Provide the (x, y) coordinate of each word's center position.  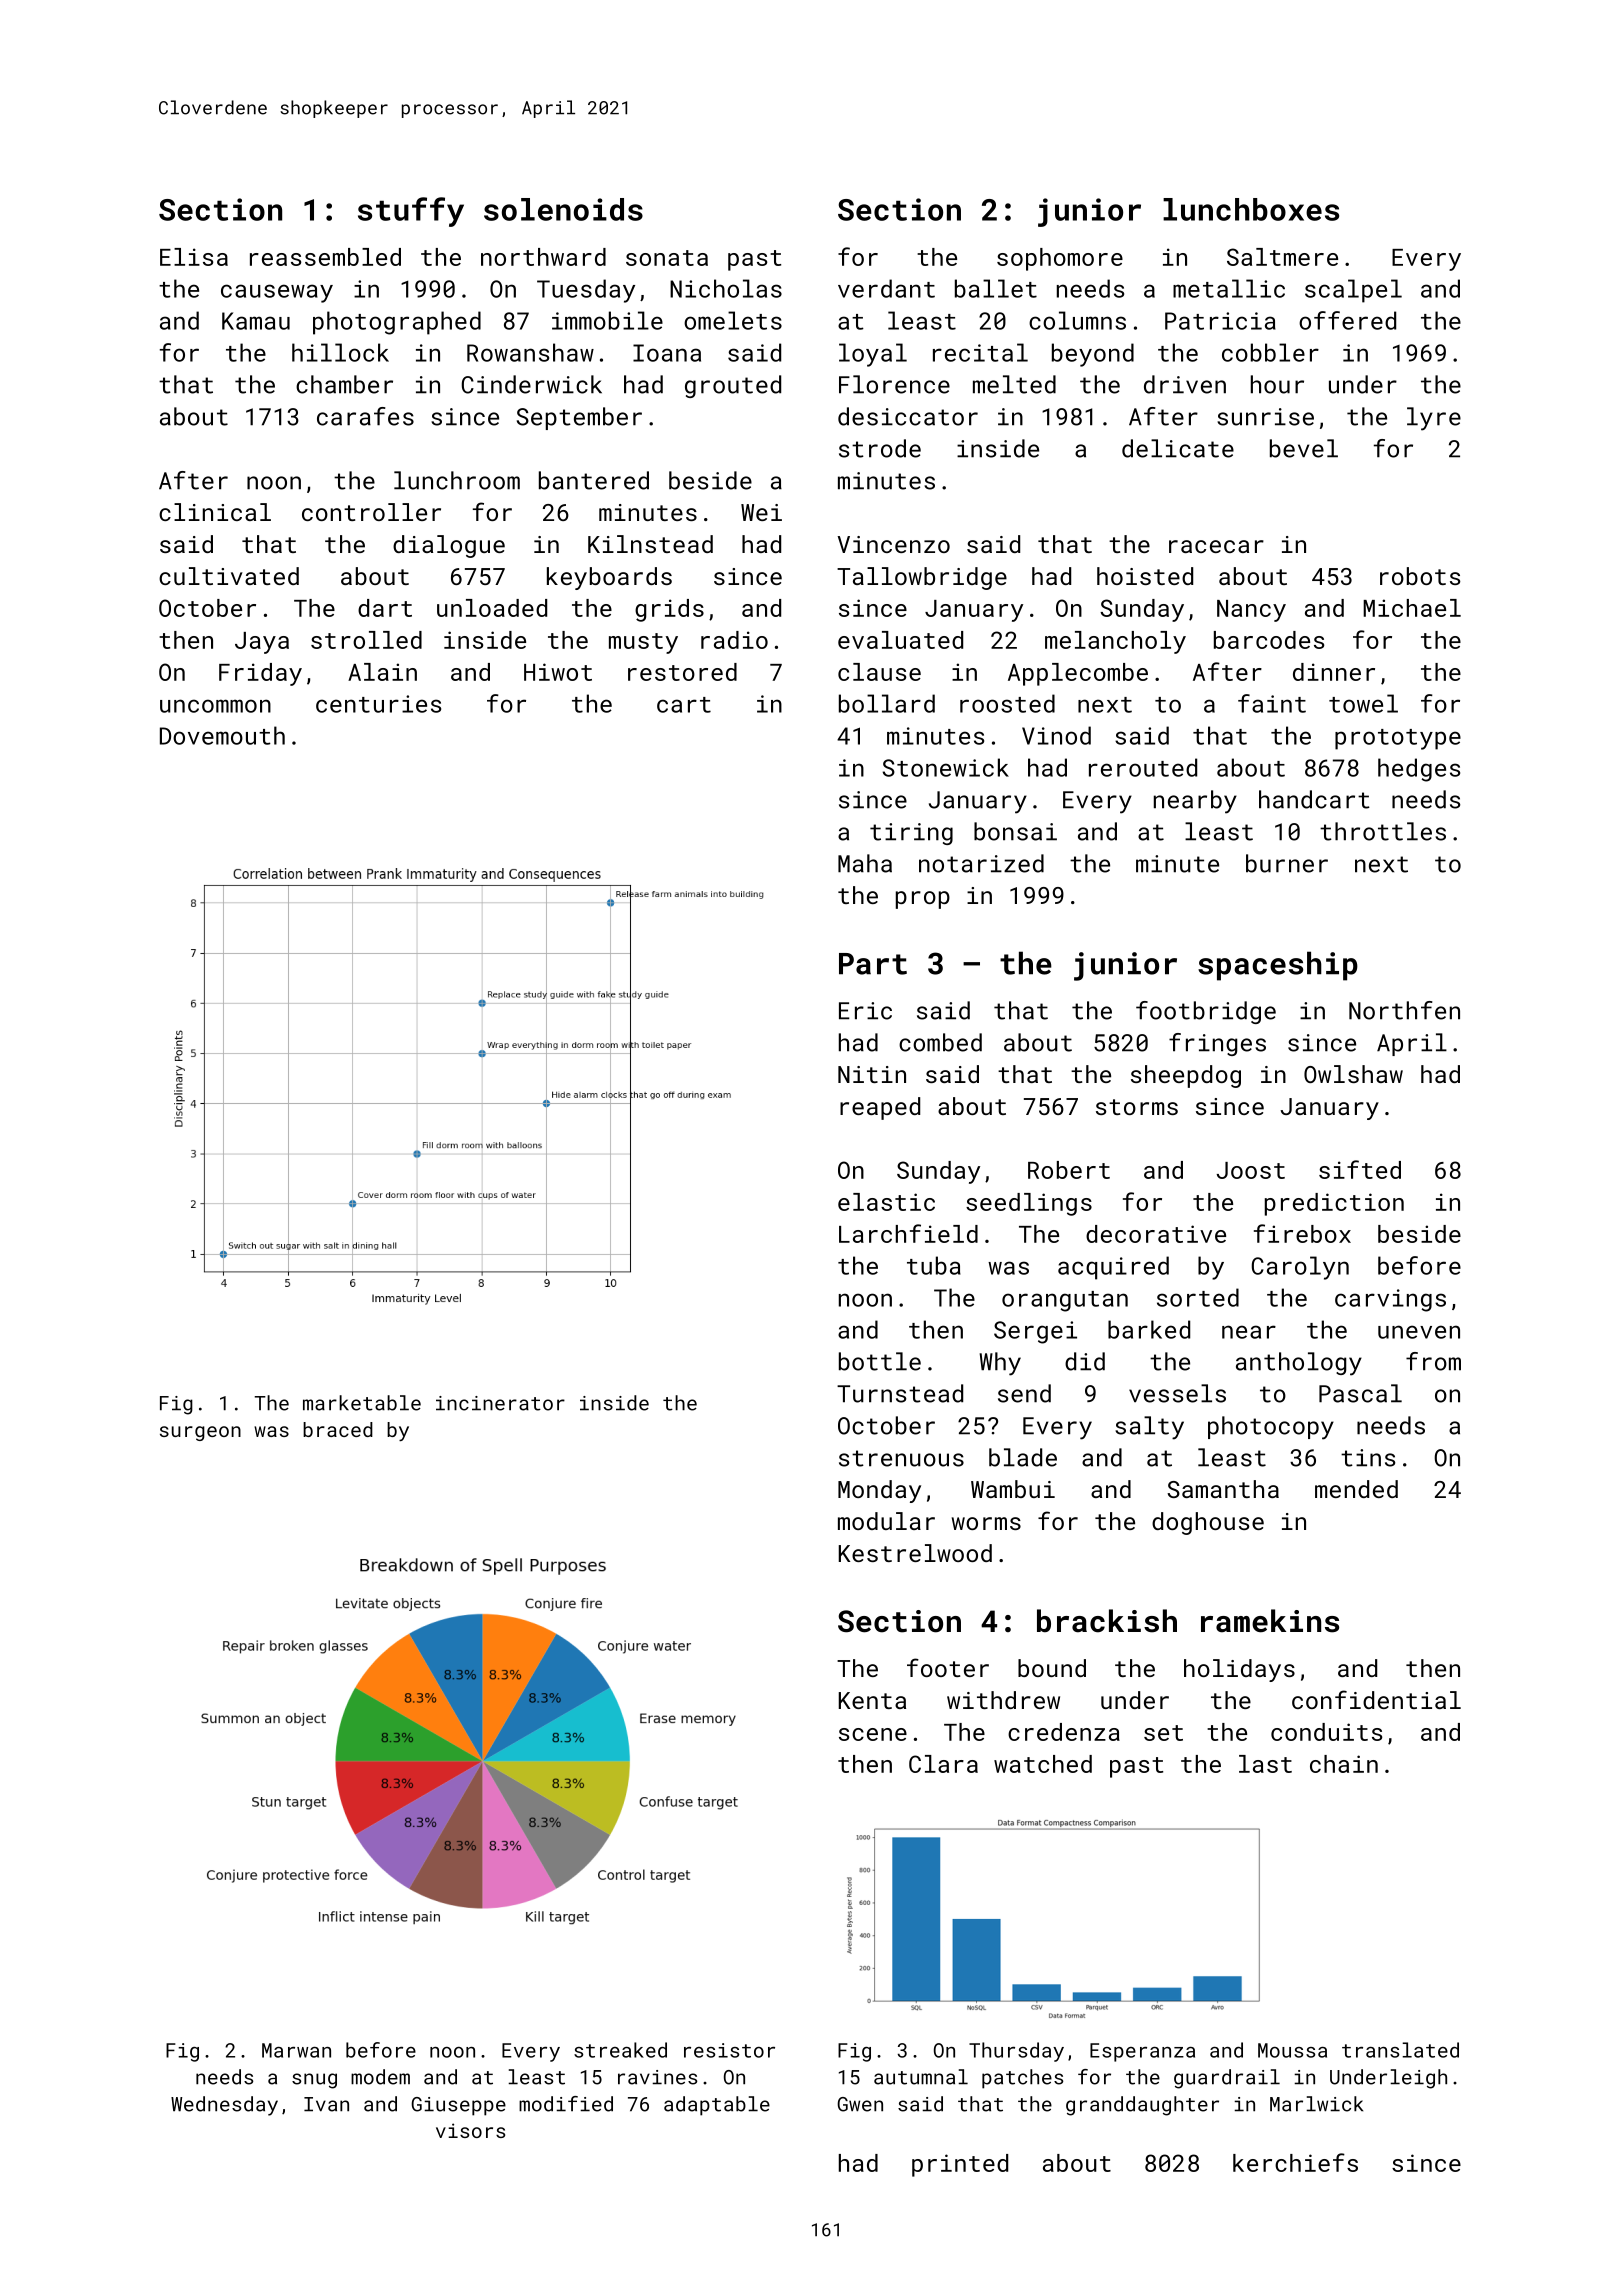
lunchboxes (1251, 209)
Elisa (194, 257)
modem (380, 2077)
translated (1400, 2050)
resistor (729, 2050)
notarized (981, 863)
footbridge (1206, 1012)
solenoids (563, 209)
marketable (362, 1403)
